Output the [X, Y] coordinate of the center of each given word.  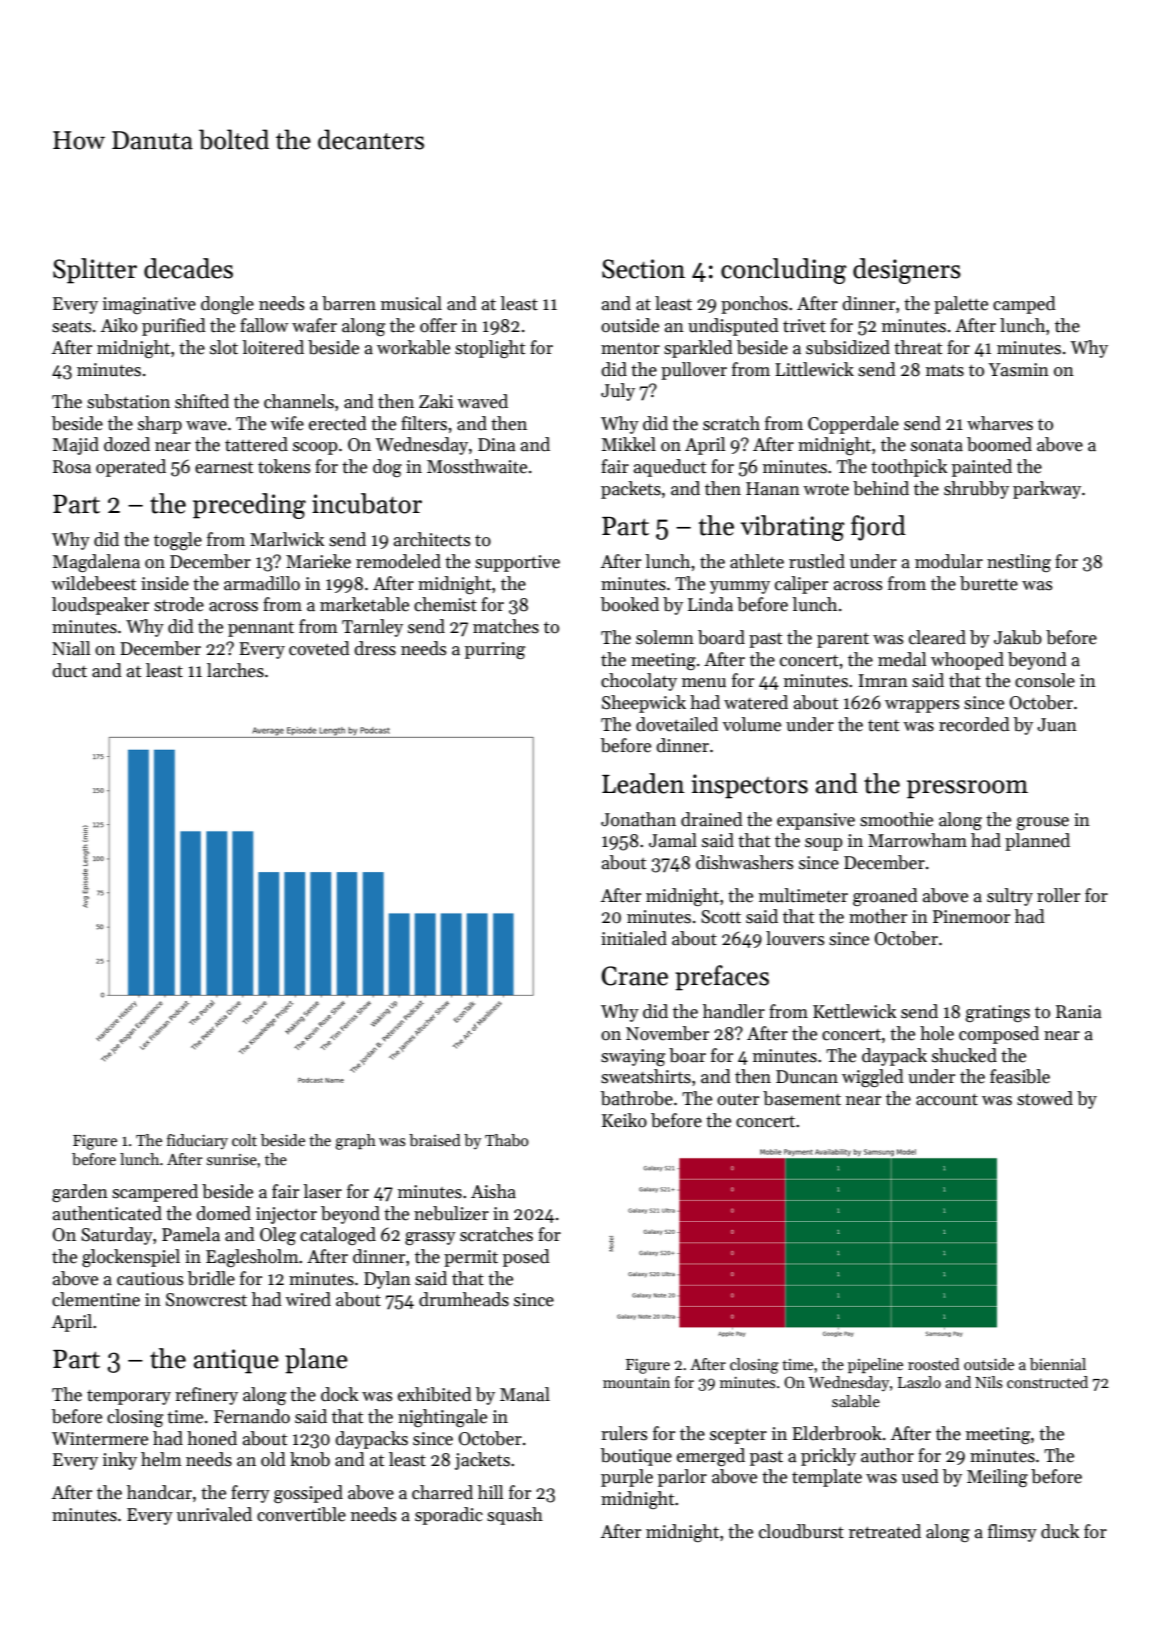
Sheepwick [644, 704]
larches [235, 670]
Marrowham [917, 840]
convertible [301, 1514]
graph [355, 1142]
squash [515, 1516]
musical [411, 303]
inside [165, 583]
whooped [967, 661]
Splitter [95, 271]
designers [907, 271]
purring [495, 650]
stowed [1045, 1098]
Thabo [507, 1140]
